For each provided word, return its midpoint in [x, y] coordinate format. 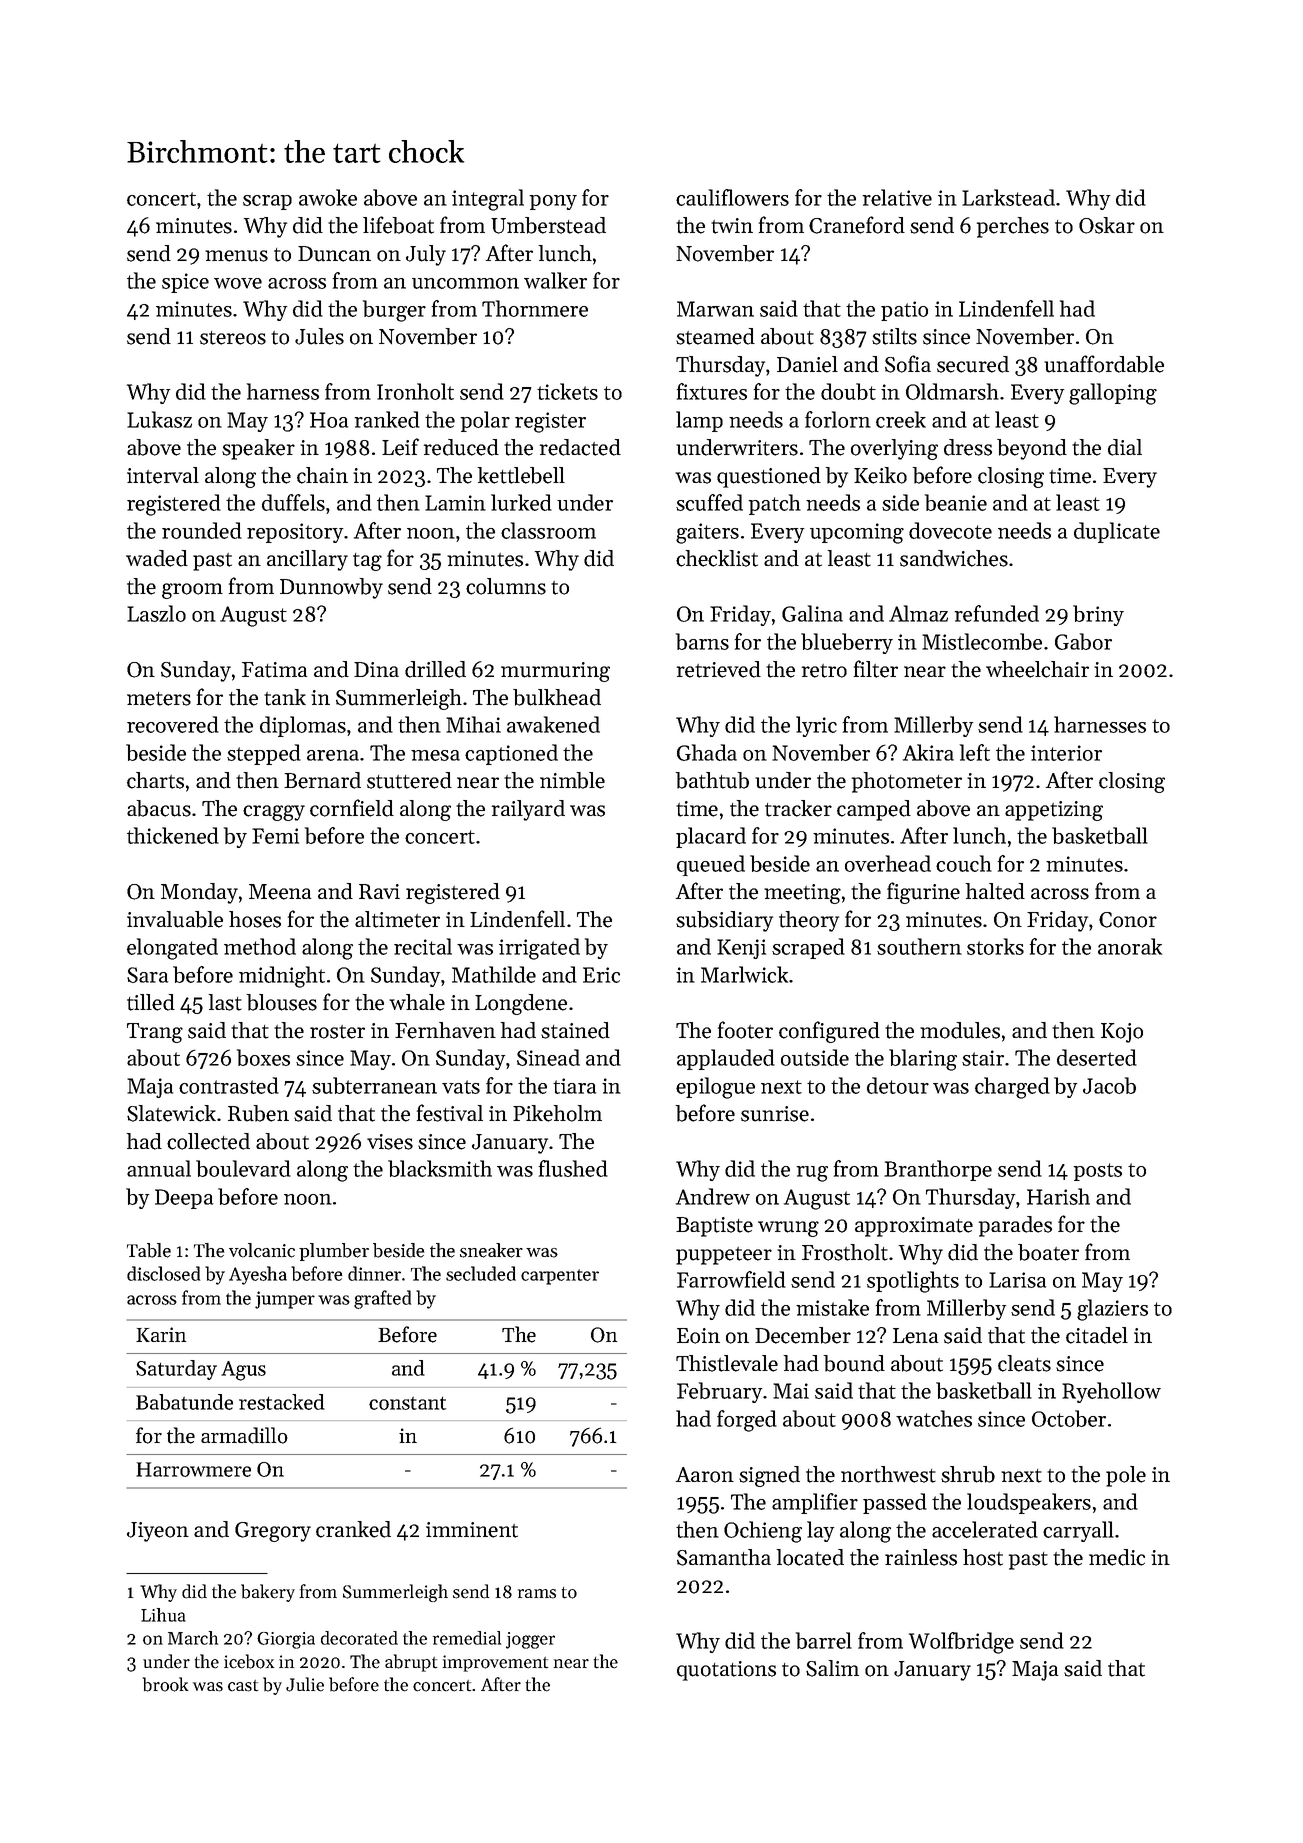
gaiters [707, 533]
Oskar [1107, 225]
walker [555, 280]
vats [461, 1087]
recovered [173, 724]
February [719, 1392]
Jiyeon [158, 1532]
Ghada [707, 752]
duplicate [1117, 532]
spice [185, 283]
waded [157, 558]
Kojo [1122, 1033]
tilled [151, 1002]
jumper [285, 1300]
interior [1066, 753]
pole [1126, 1476]
